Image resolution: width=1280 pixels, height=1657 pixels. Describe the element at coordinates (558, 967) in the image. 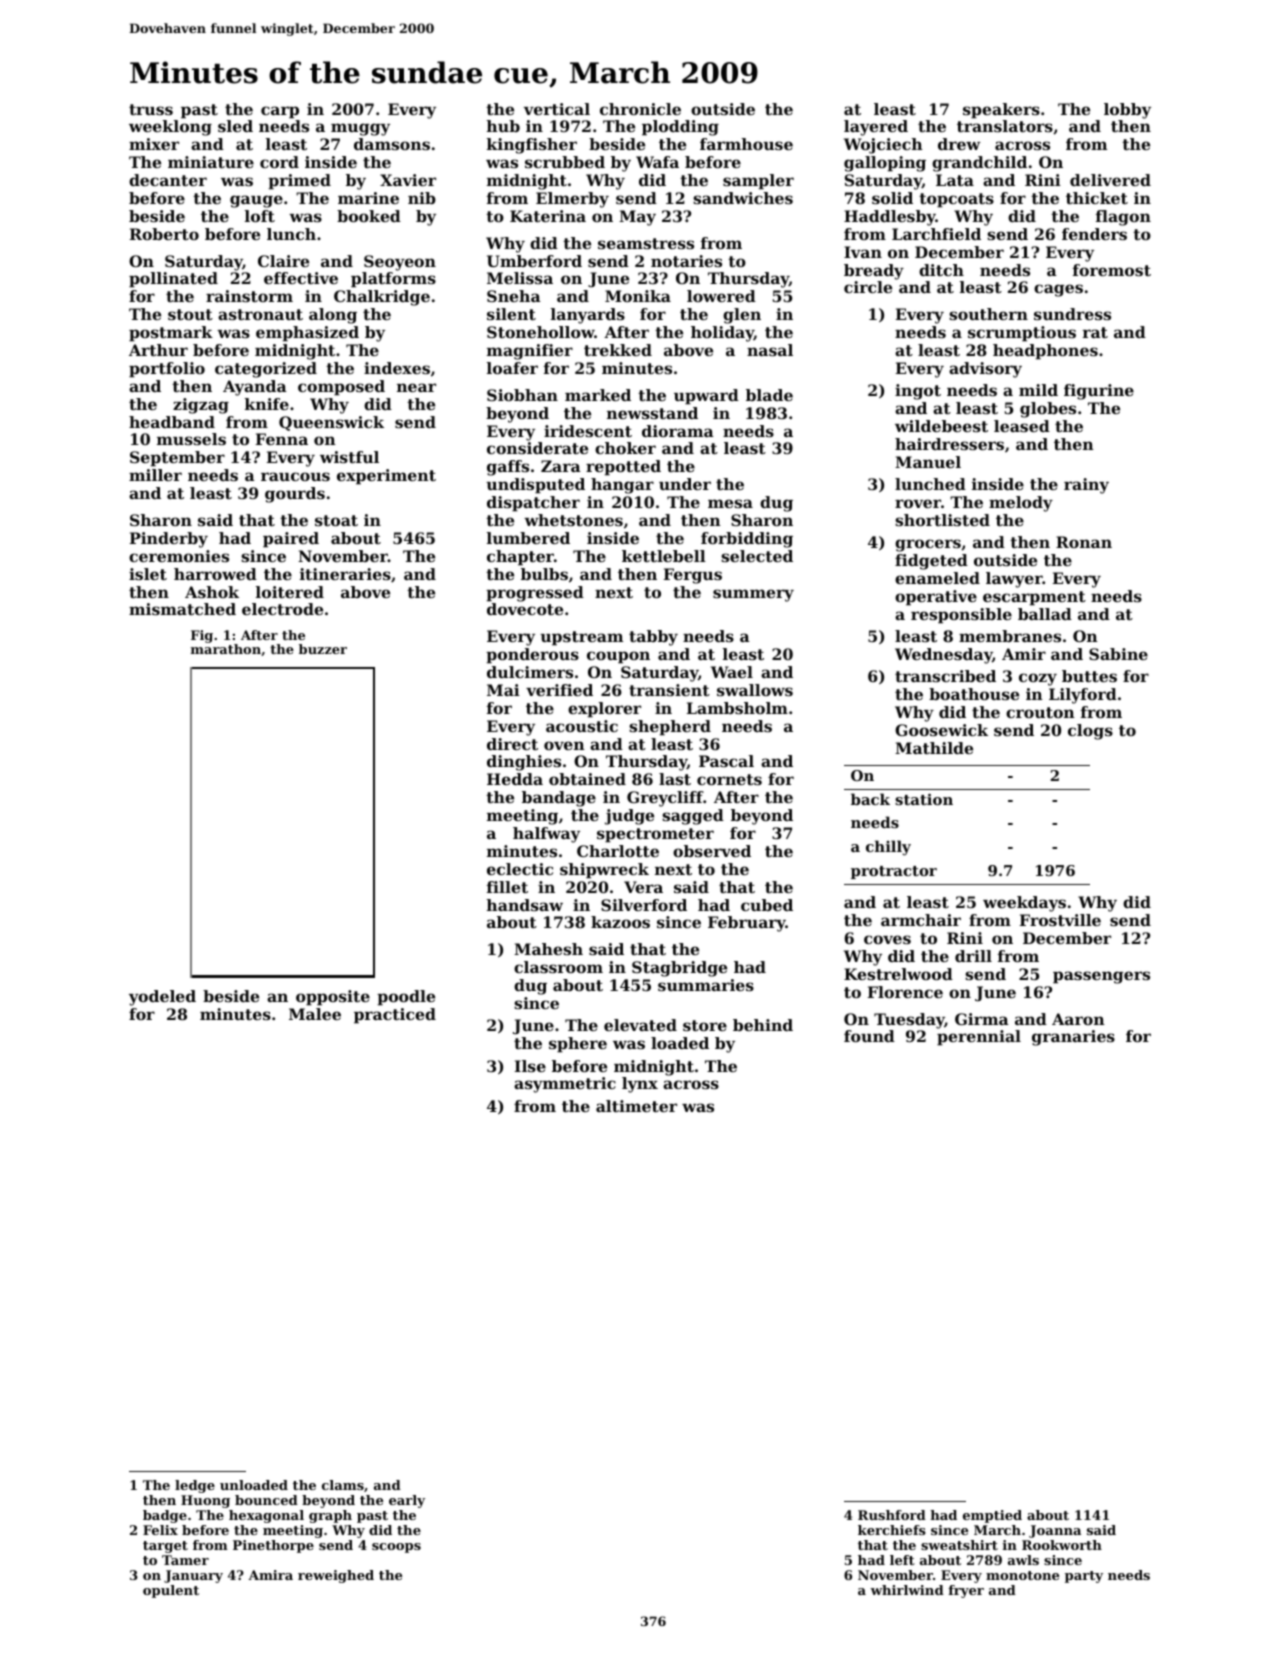

I see `classroom` at that location.
